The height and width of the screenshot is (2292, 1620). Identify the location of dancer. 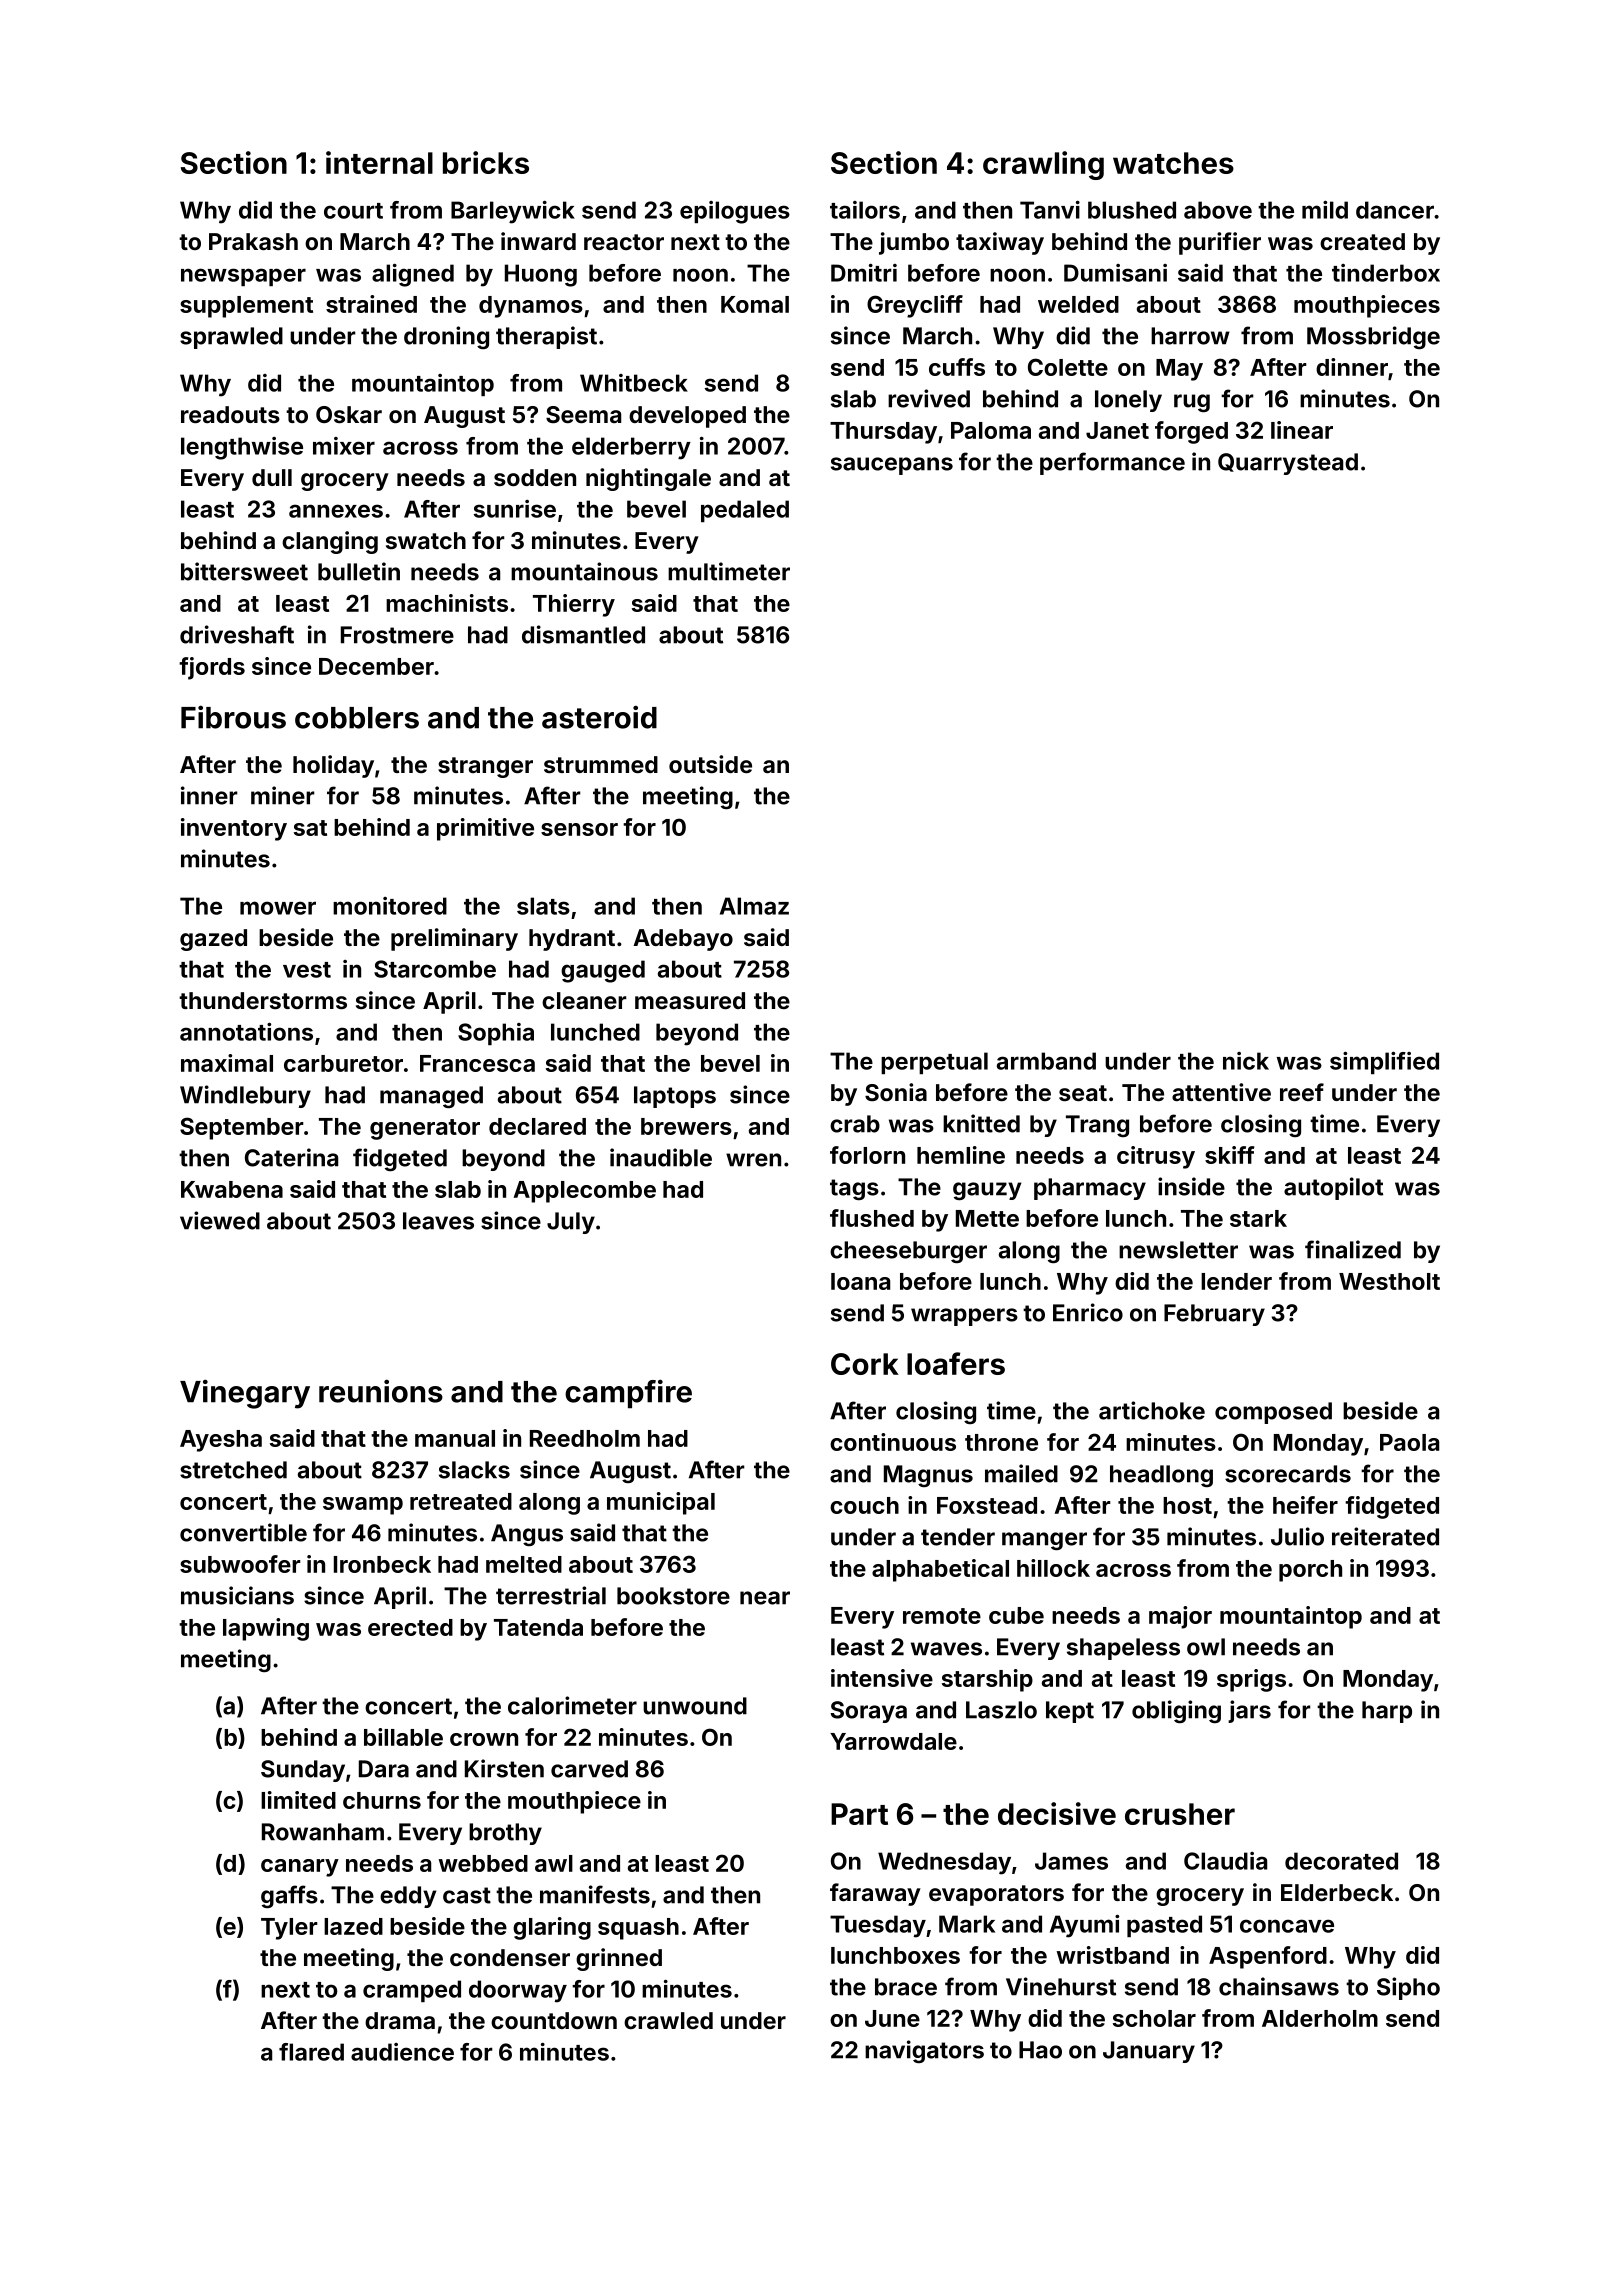
(1395, 210).
